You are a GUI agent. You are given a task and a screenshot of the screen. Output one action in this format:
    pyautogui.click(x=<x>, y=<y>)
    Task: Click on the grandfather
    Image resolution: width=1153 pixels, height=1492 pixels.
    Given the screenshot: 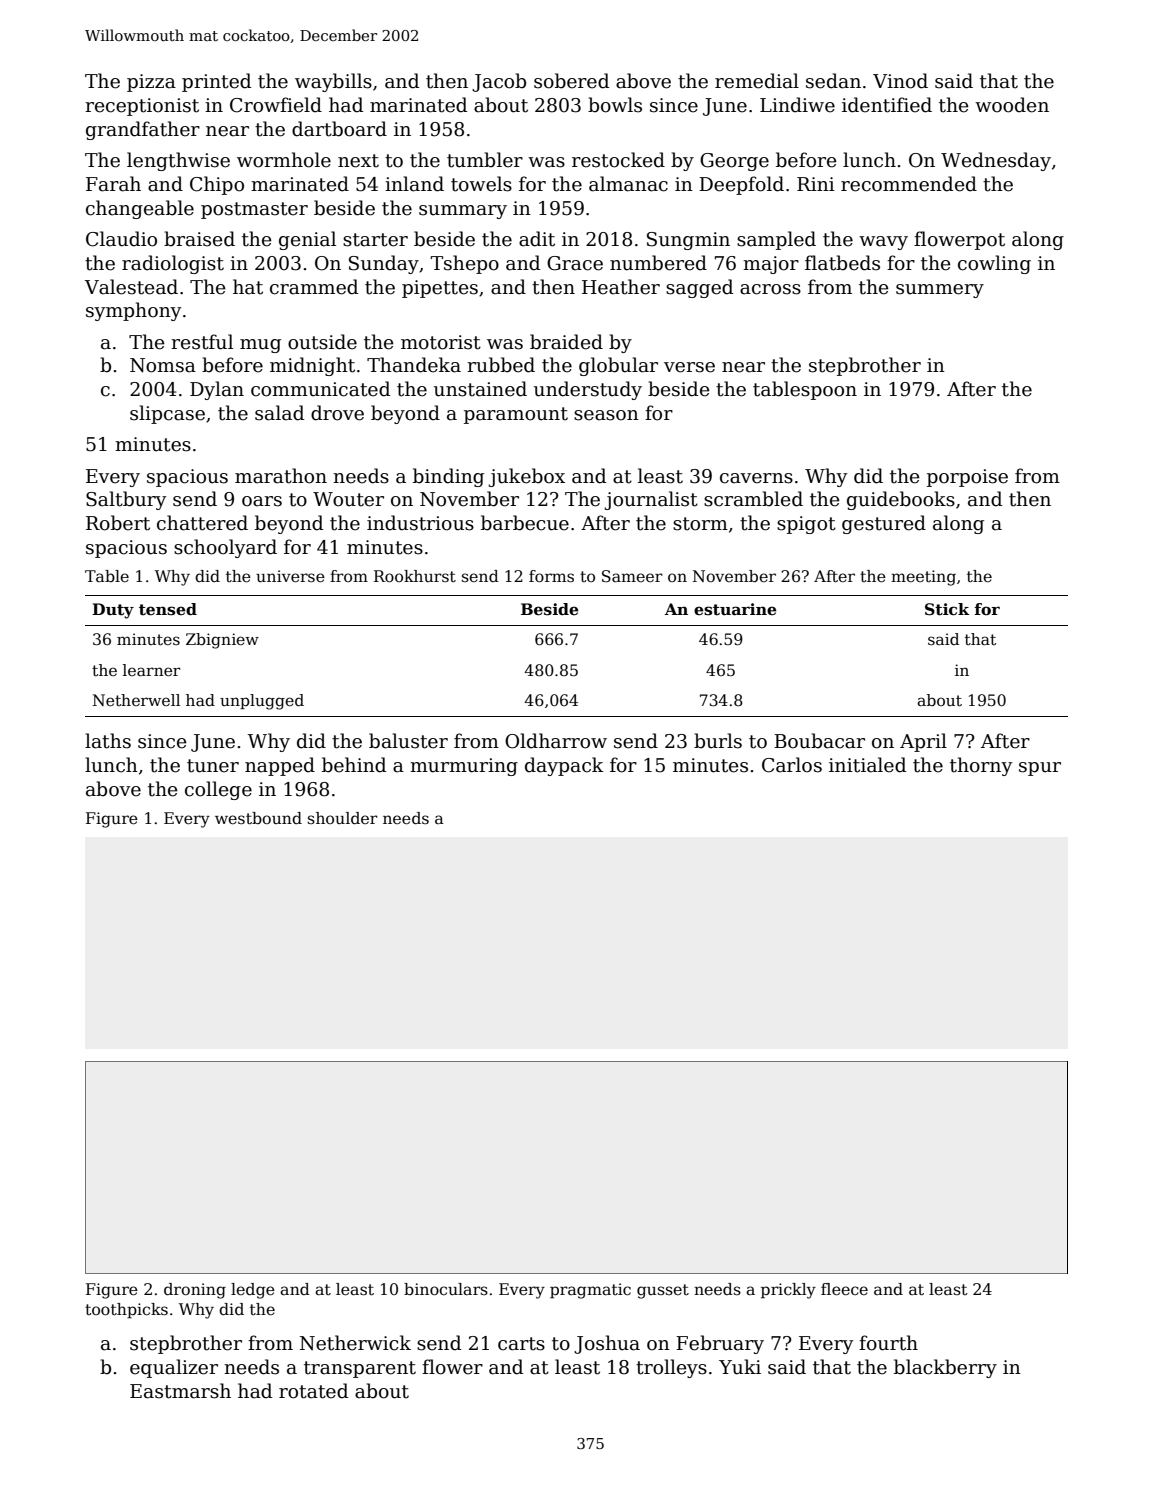 What is the action you would take?
    pyautogui.click(x=143, y=130)
